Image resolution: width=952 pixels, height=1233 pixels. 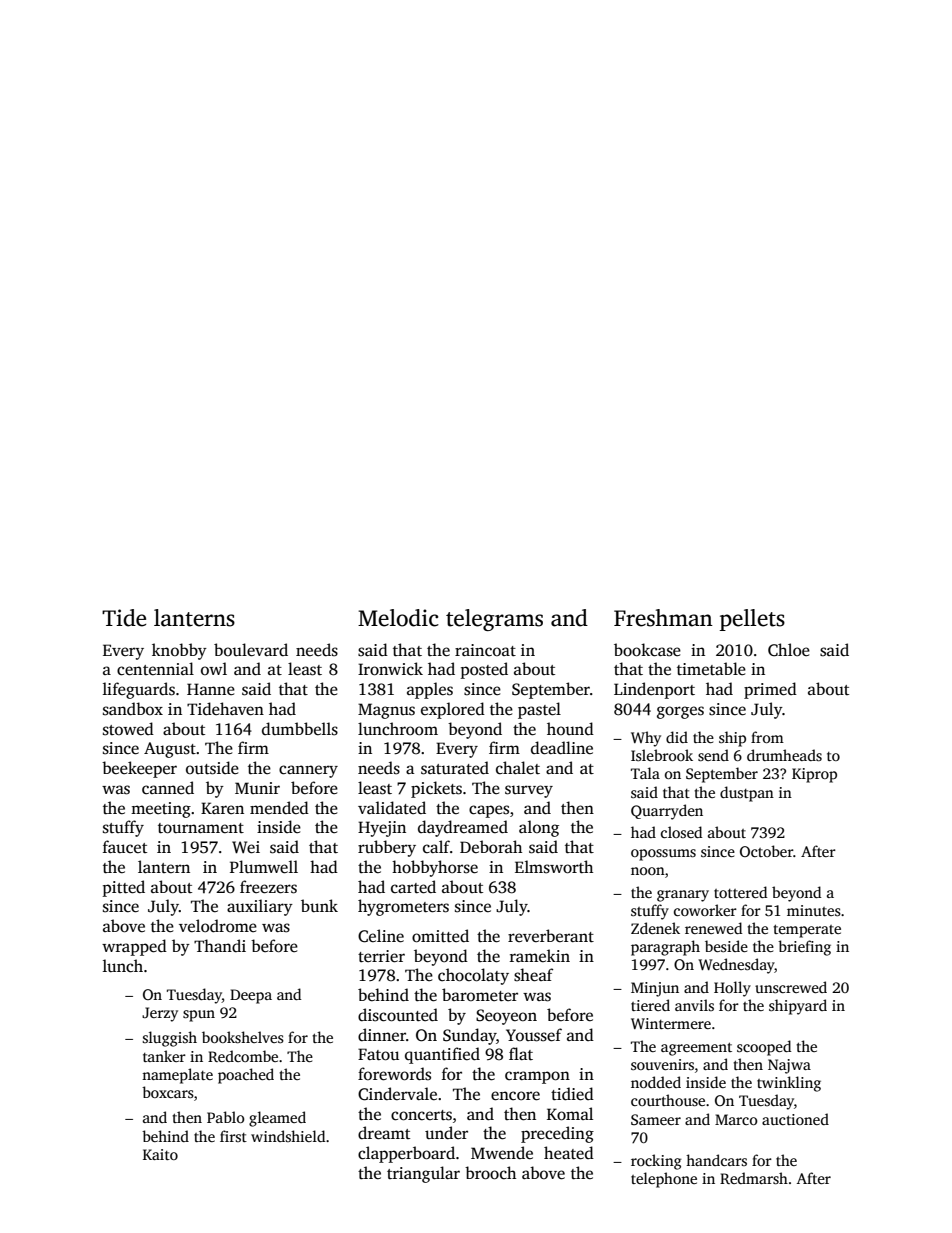 What do you see at coordinates (506, 1017) in the image?
I see `Seoyeon` at bounding box center [506, 1017].
